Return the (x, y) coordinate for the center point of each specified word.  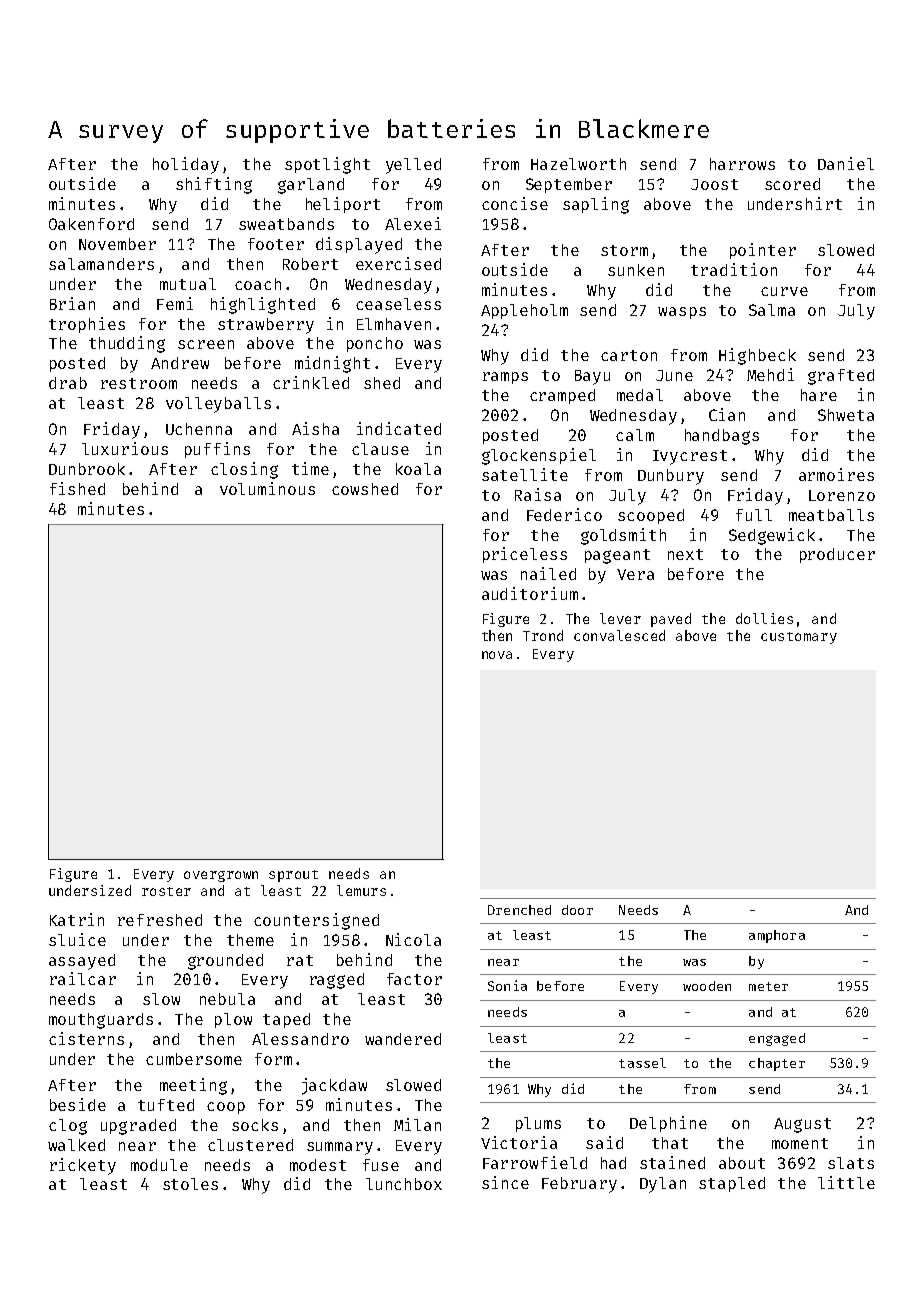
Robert (310, 264)
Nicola (413, 939)
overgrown (221, 876)
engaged (777, 1039)
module (159, 1165)
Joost (714, 184)
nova (497, 655)
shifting (214, 185)
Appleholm (524, 311)
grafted (841, 377)
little (846, 1182)
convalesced (619, 635)
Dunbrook (87, 469)
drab (68, 383)
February (579, 1185)
